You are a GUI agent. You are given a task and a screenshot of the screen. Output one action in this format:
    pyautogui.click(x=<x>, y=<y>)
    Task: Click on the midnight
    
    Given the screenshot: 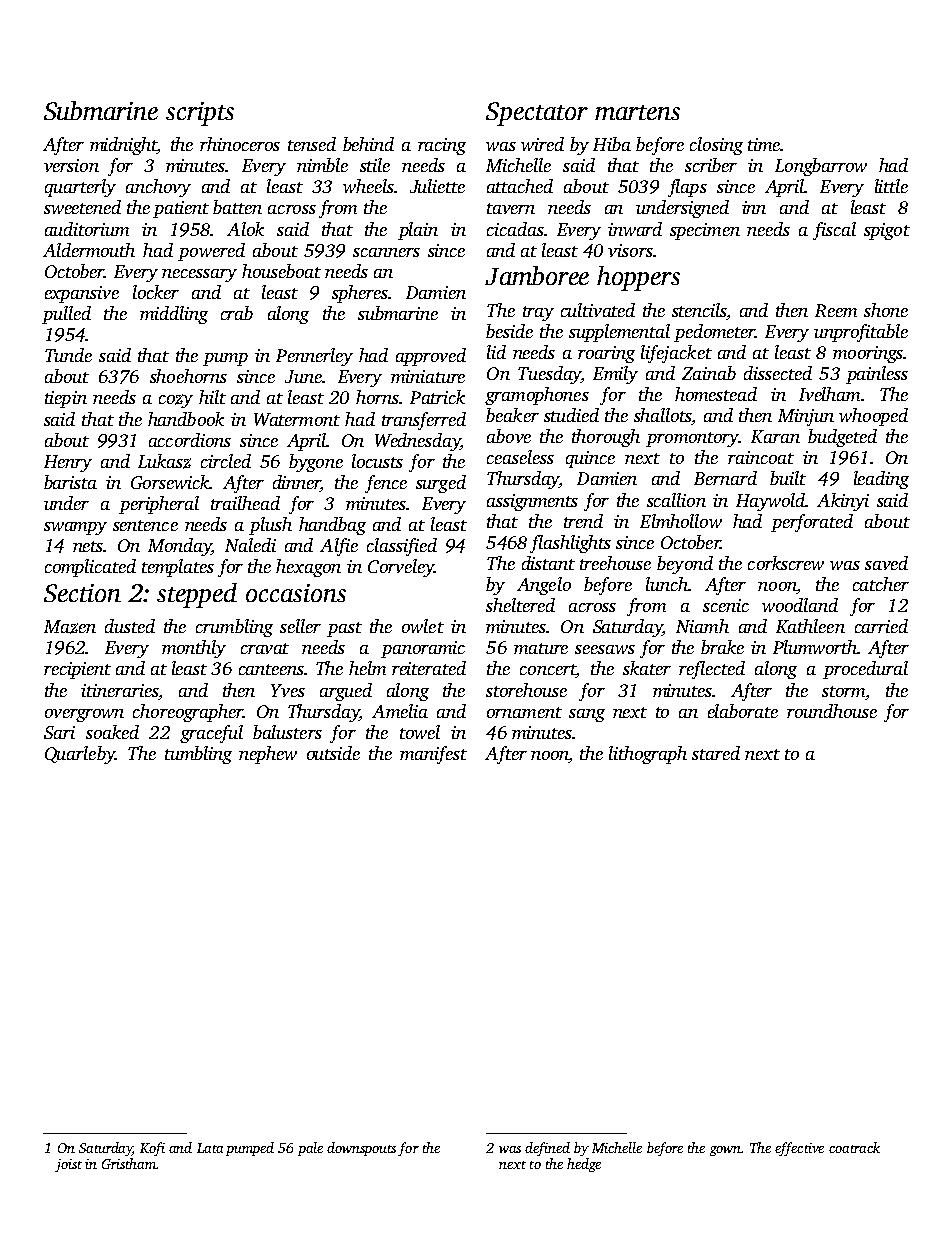 What is the action you would take?
    pyautogui.click(x=123, y=146)
